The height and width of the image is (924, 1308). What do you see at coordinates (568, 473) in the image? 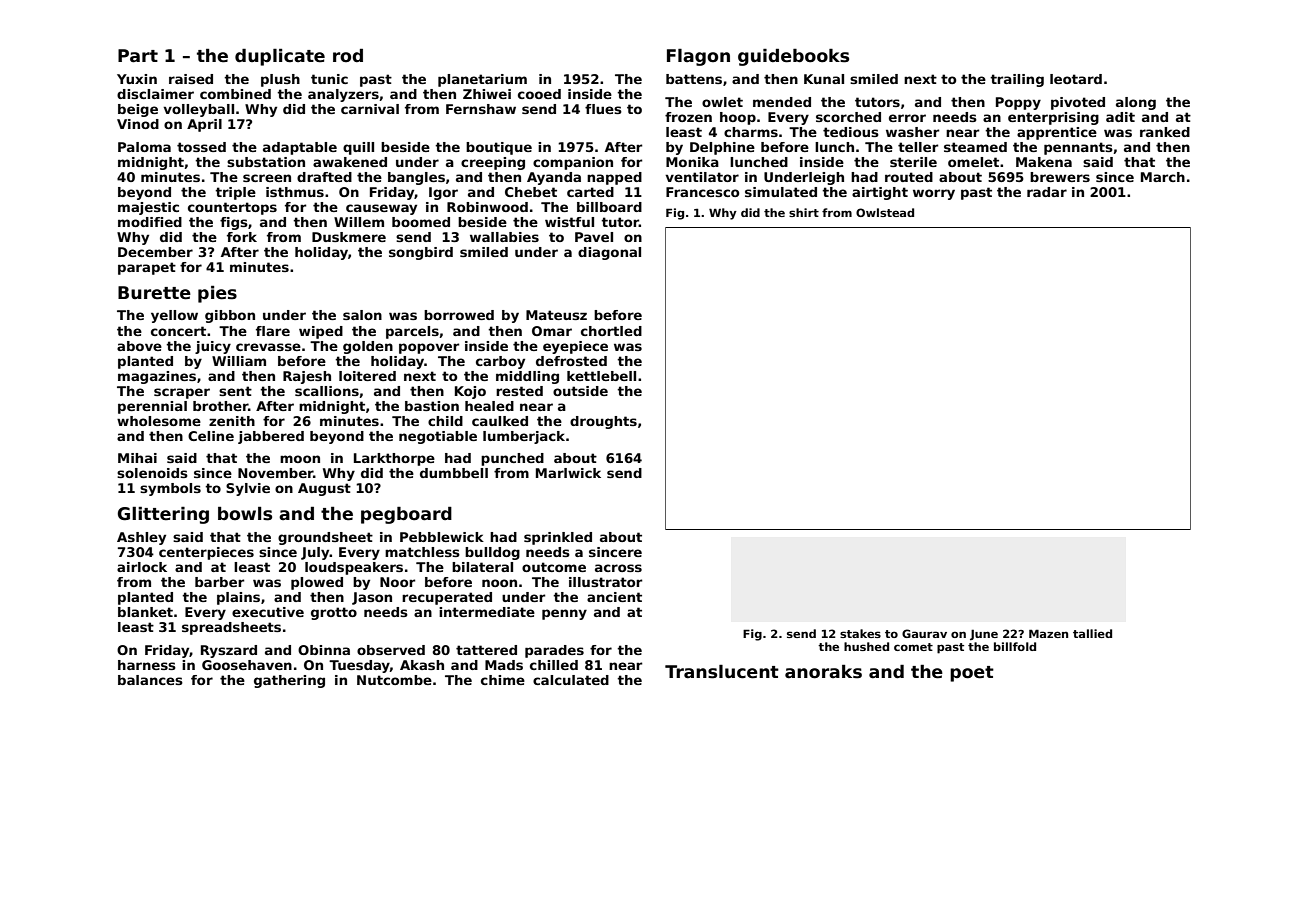
I see `Marlwick` at bounding box center [568, 473].
